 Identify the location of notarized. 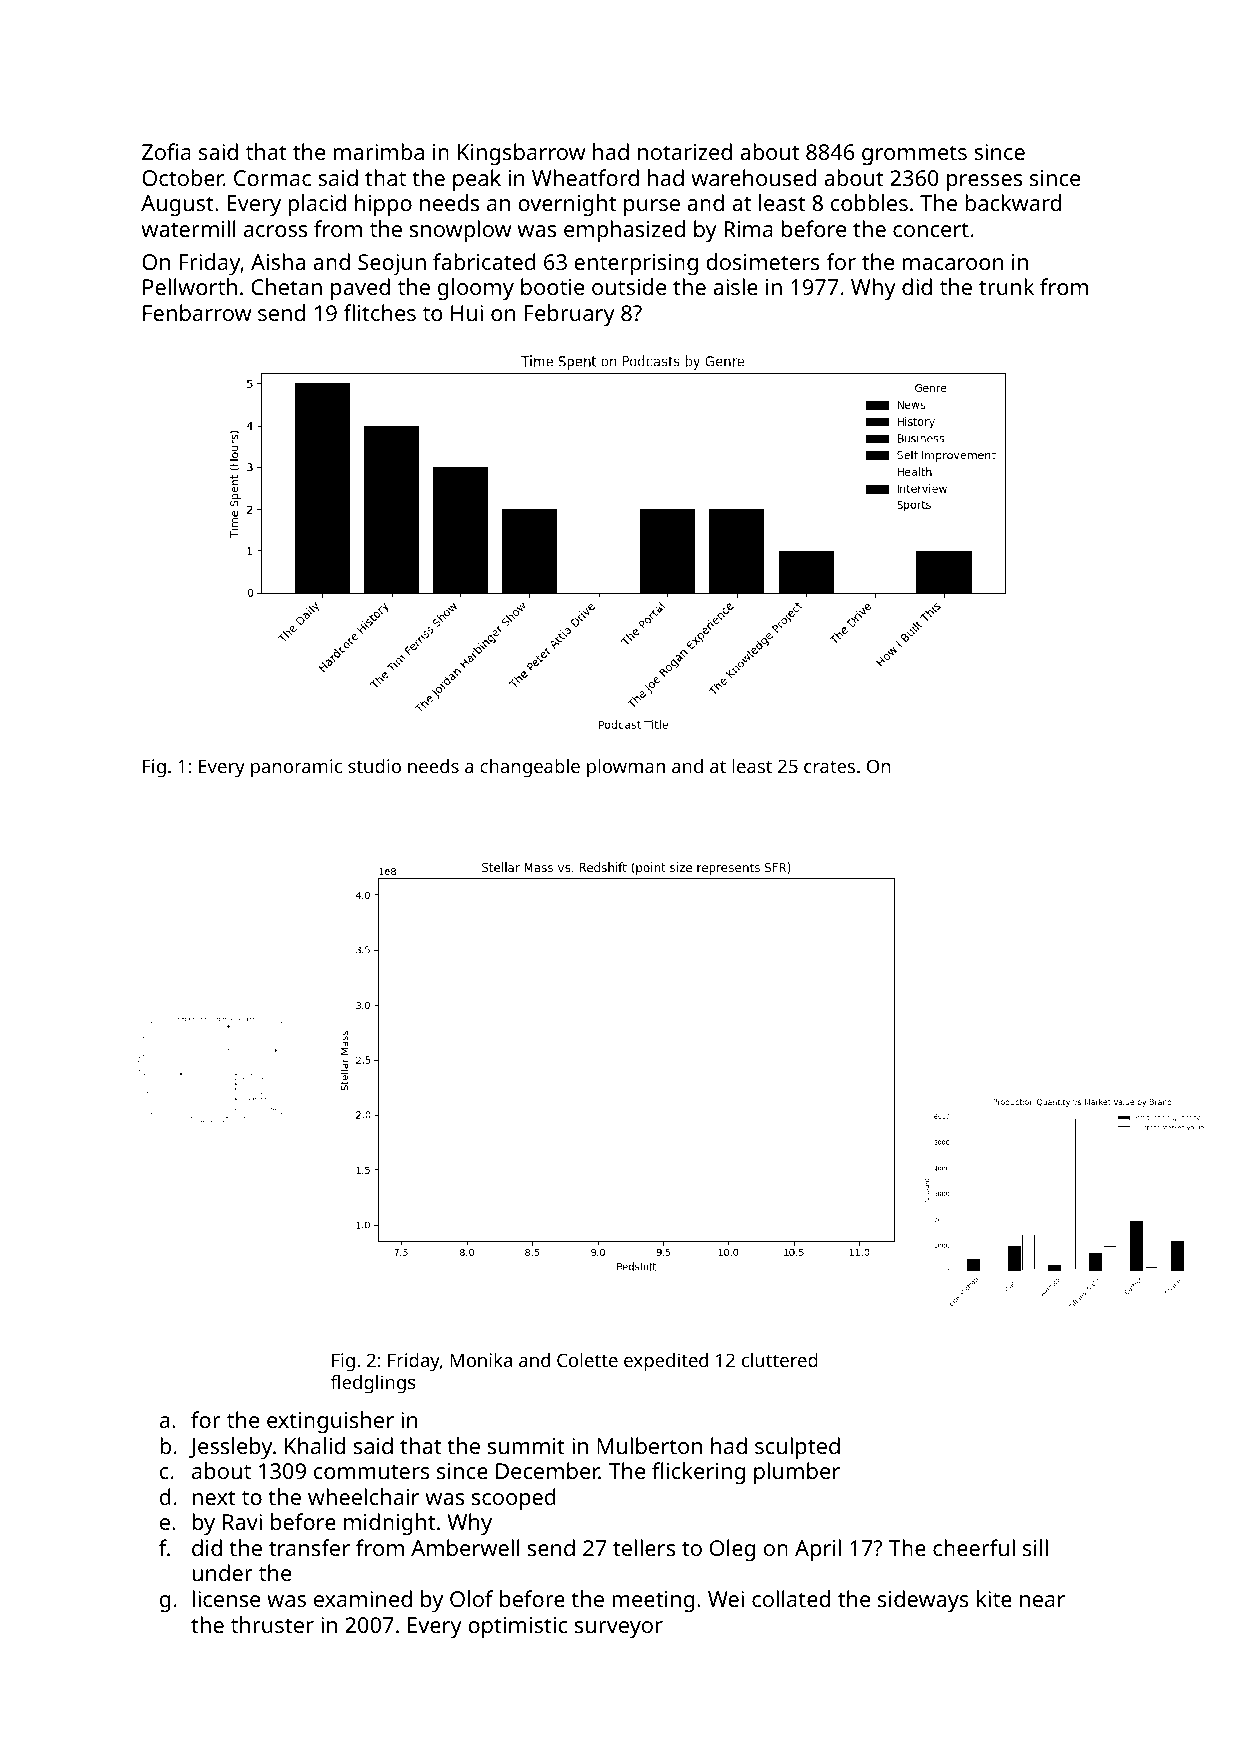
(685, 151).
